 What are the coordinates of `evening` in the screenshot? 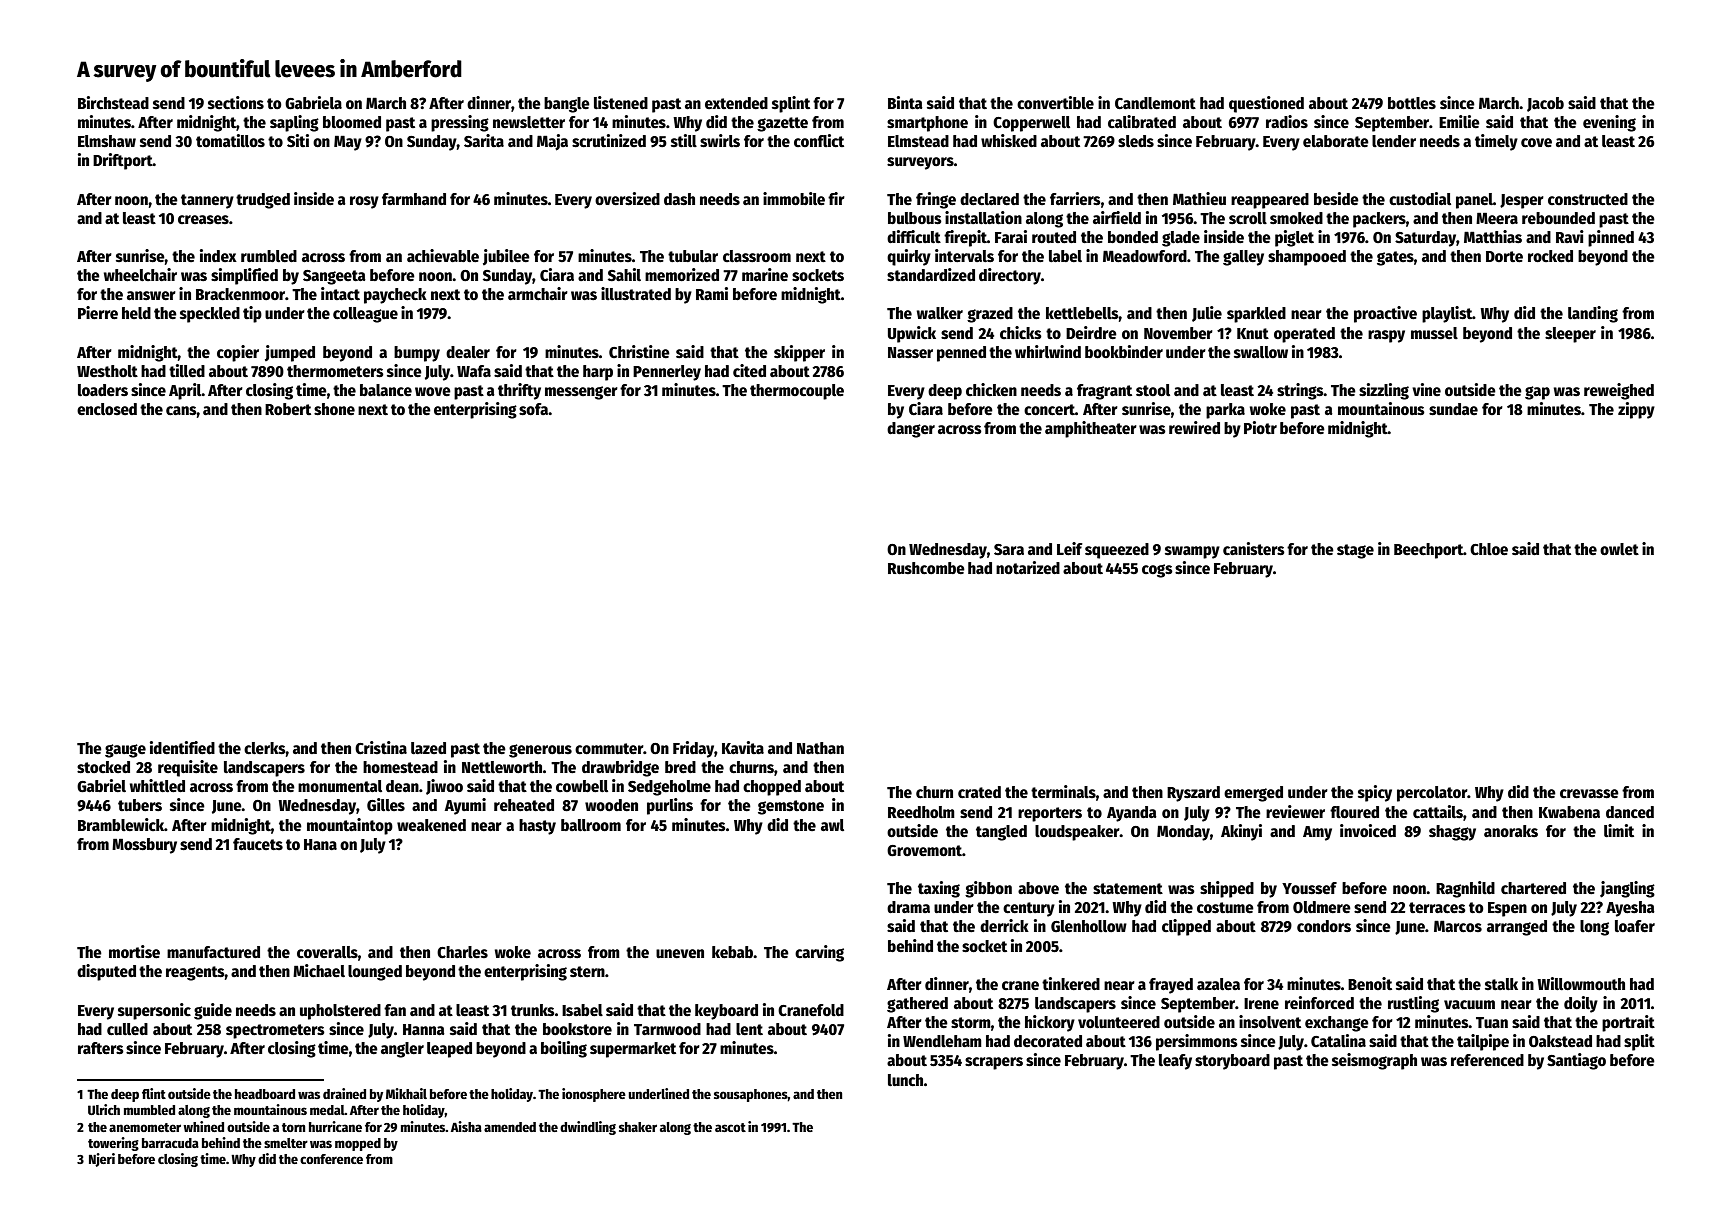 It's located at (1609, 123).
